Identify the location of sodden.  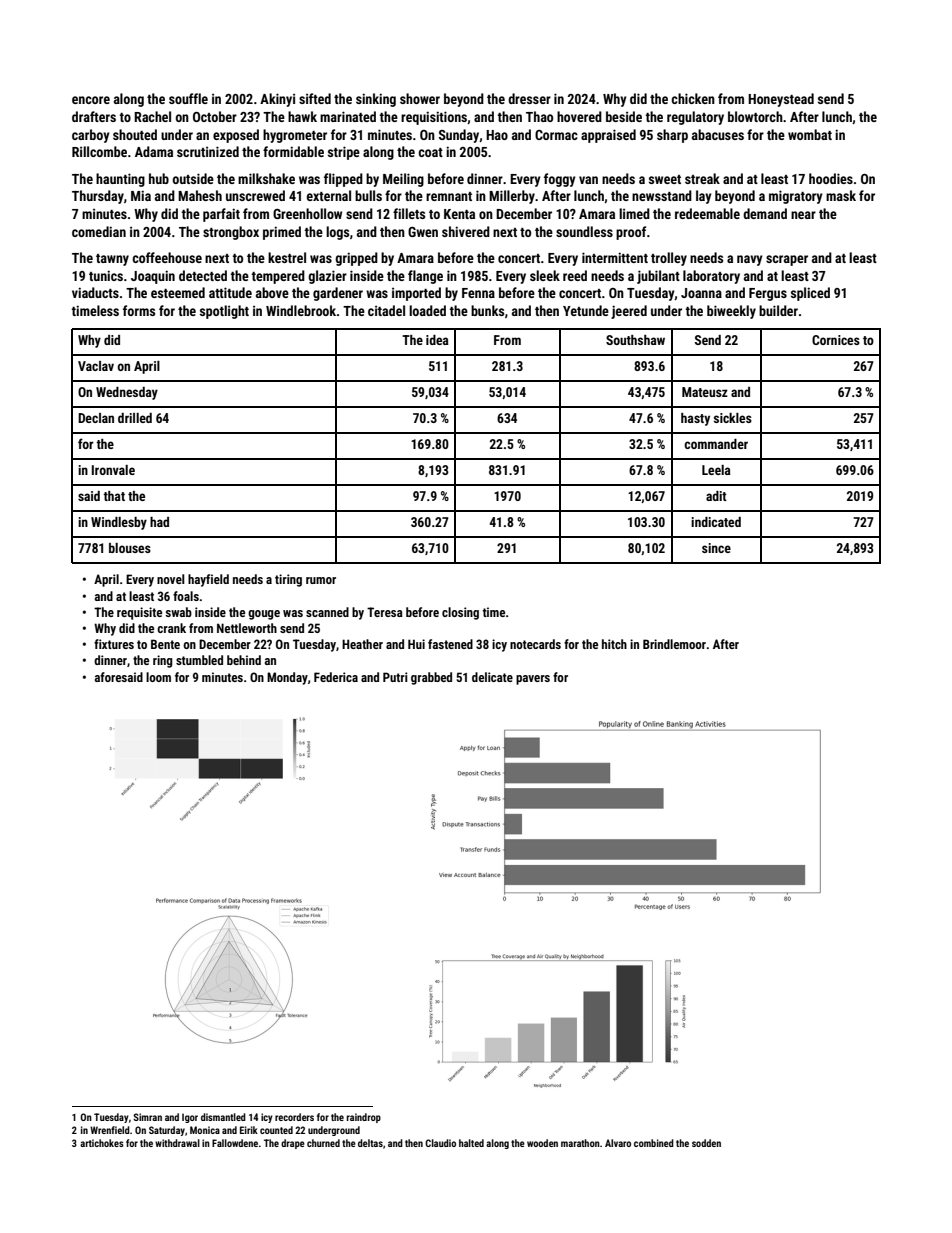
(706, 1143).
